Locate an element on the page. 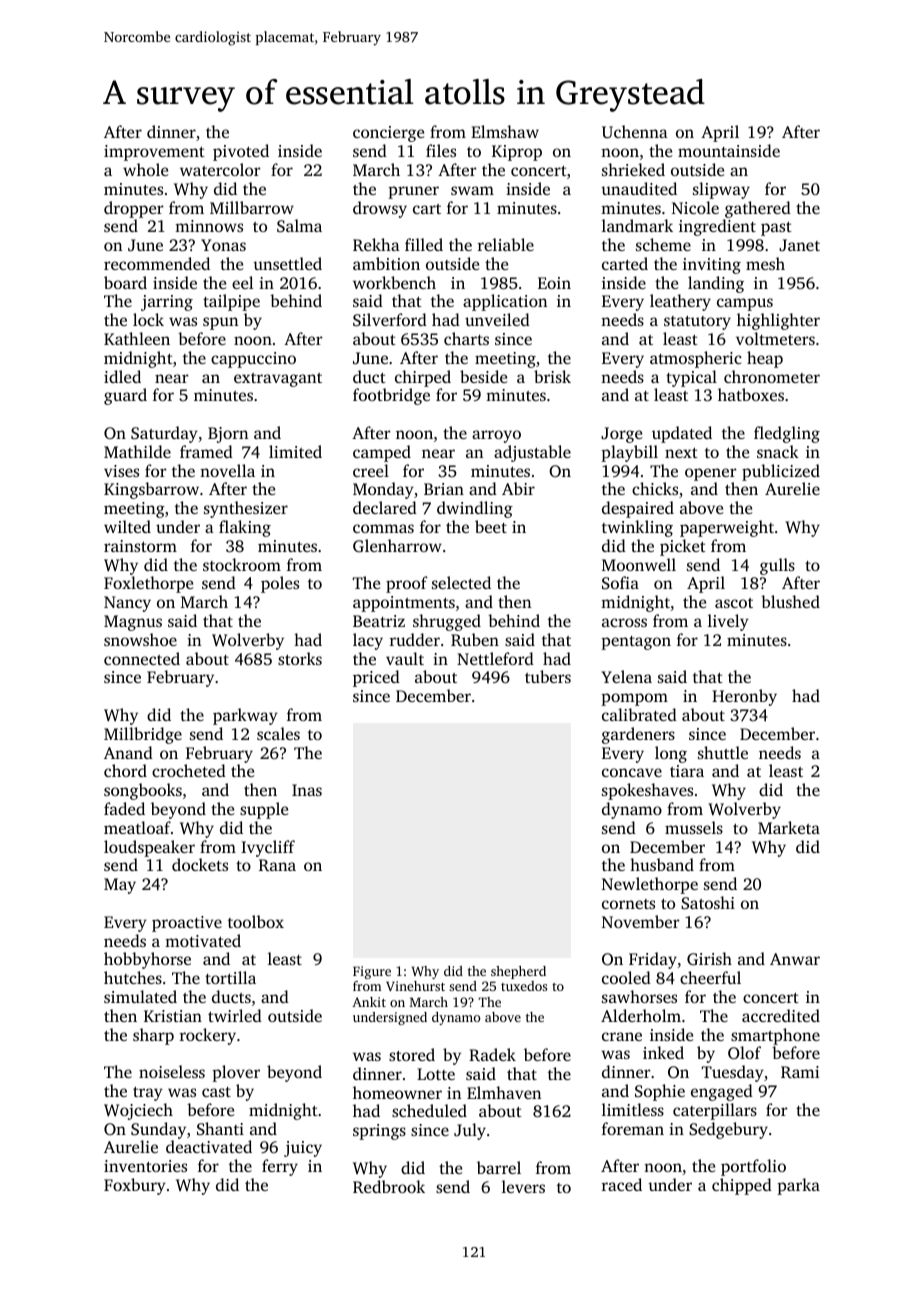 This page has width=924, height=1308. board is located at coordinates (125, 282).
